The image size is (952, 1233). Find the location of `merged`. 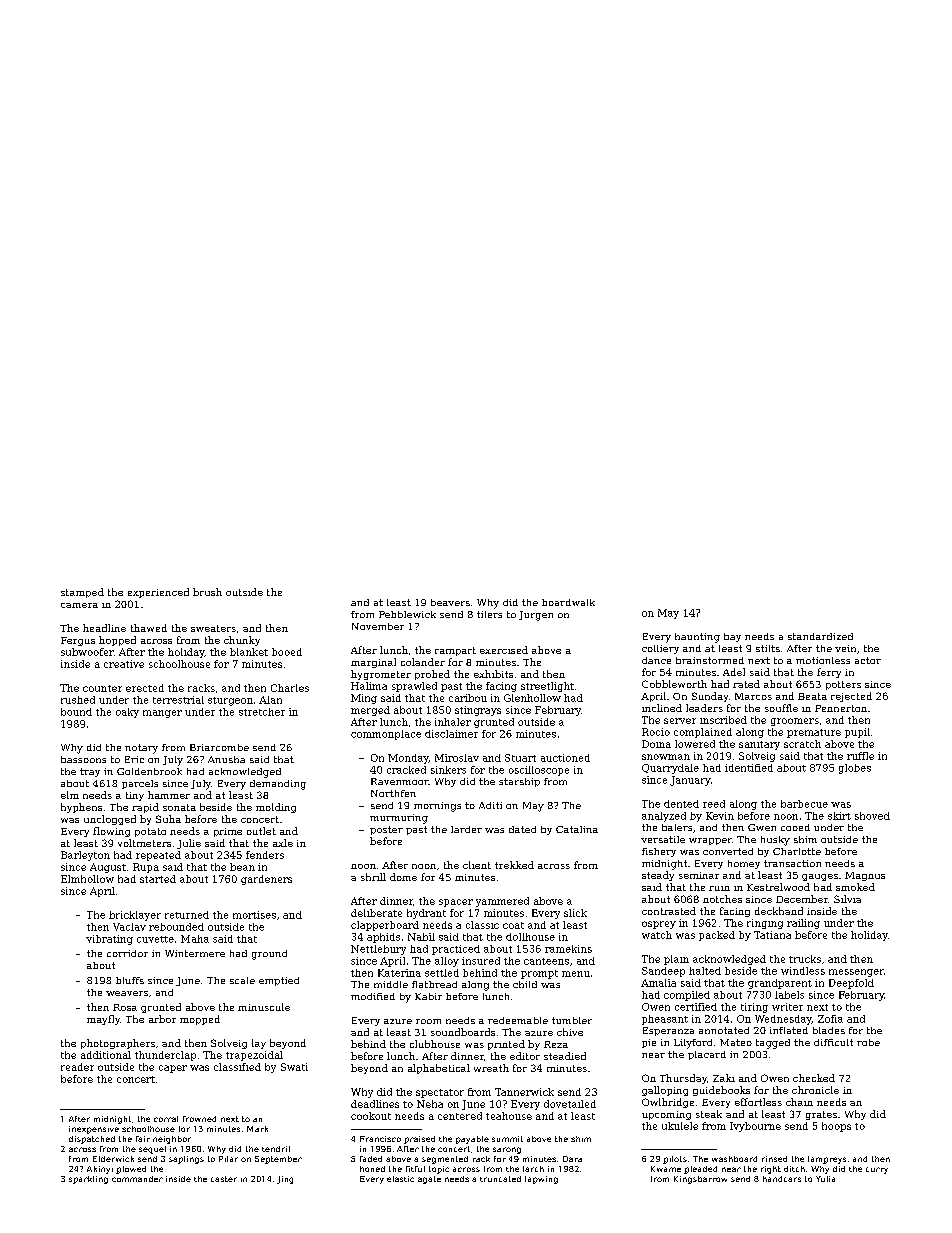

merged is located at coordinates (370, 711).
